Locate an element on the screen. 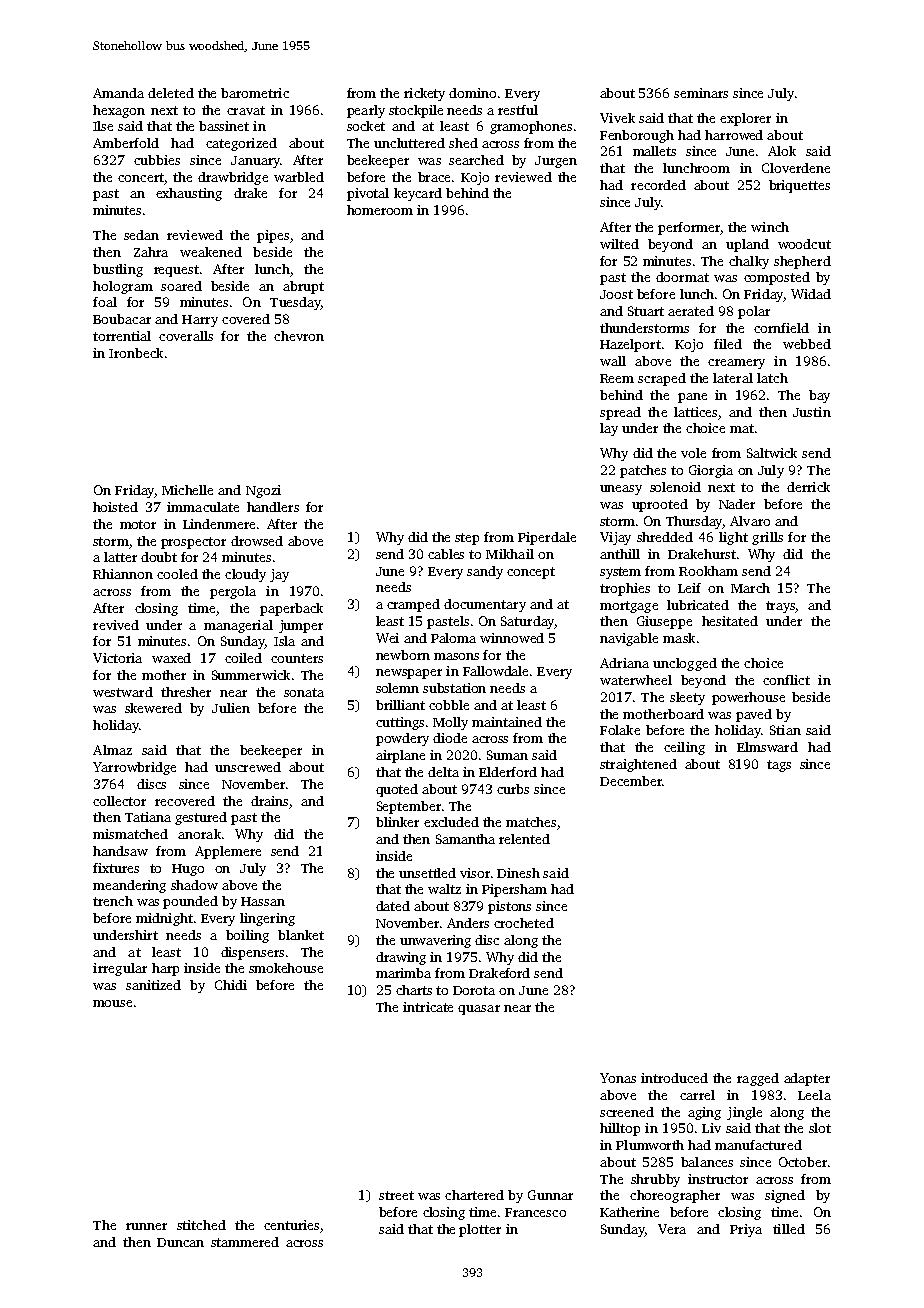  deleted is located at coordinates (171, 93).
